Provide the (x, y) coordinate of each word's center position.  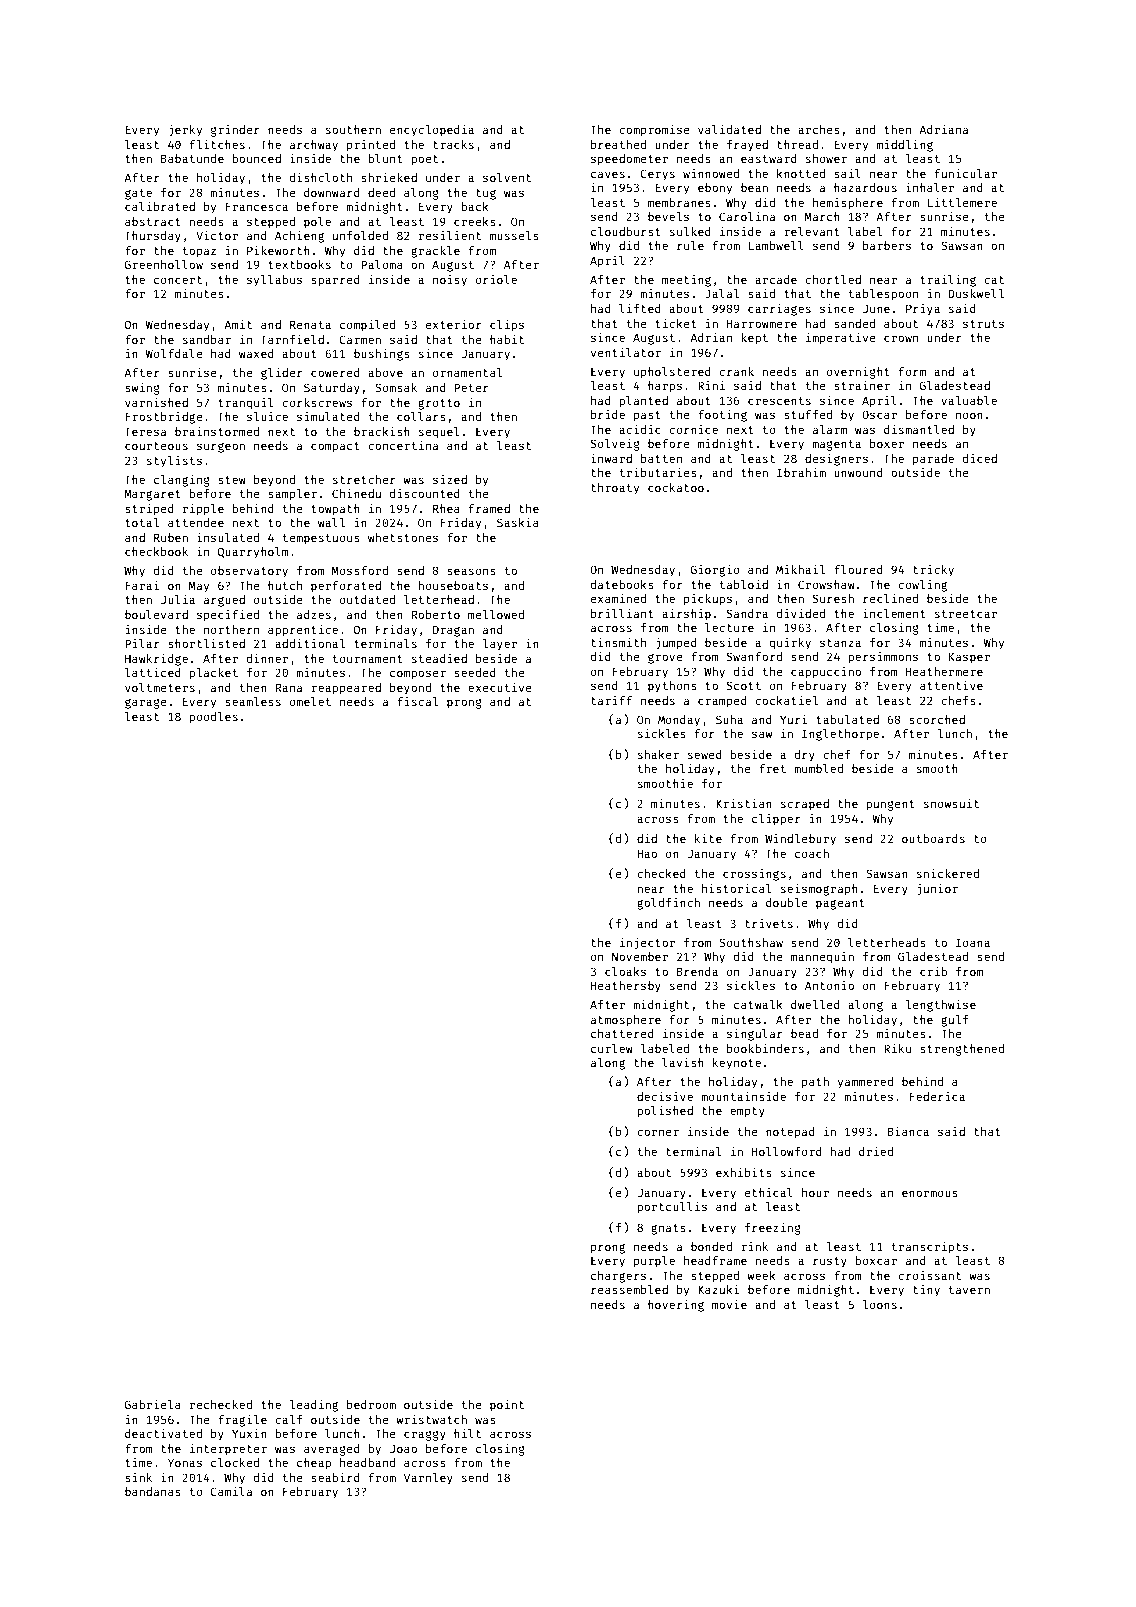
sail (847, 173)
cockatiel (786, 700)
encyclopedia (432, 131)
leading (313, 1406)
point (507, 1406)
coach (812, 853)
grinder (235, 131)
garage (146, 704)
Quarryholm (253, 553)
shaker (658, 754)
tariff (611, 700)
